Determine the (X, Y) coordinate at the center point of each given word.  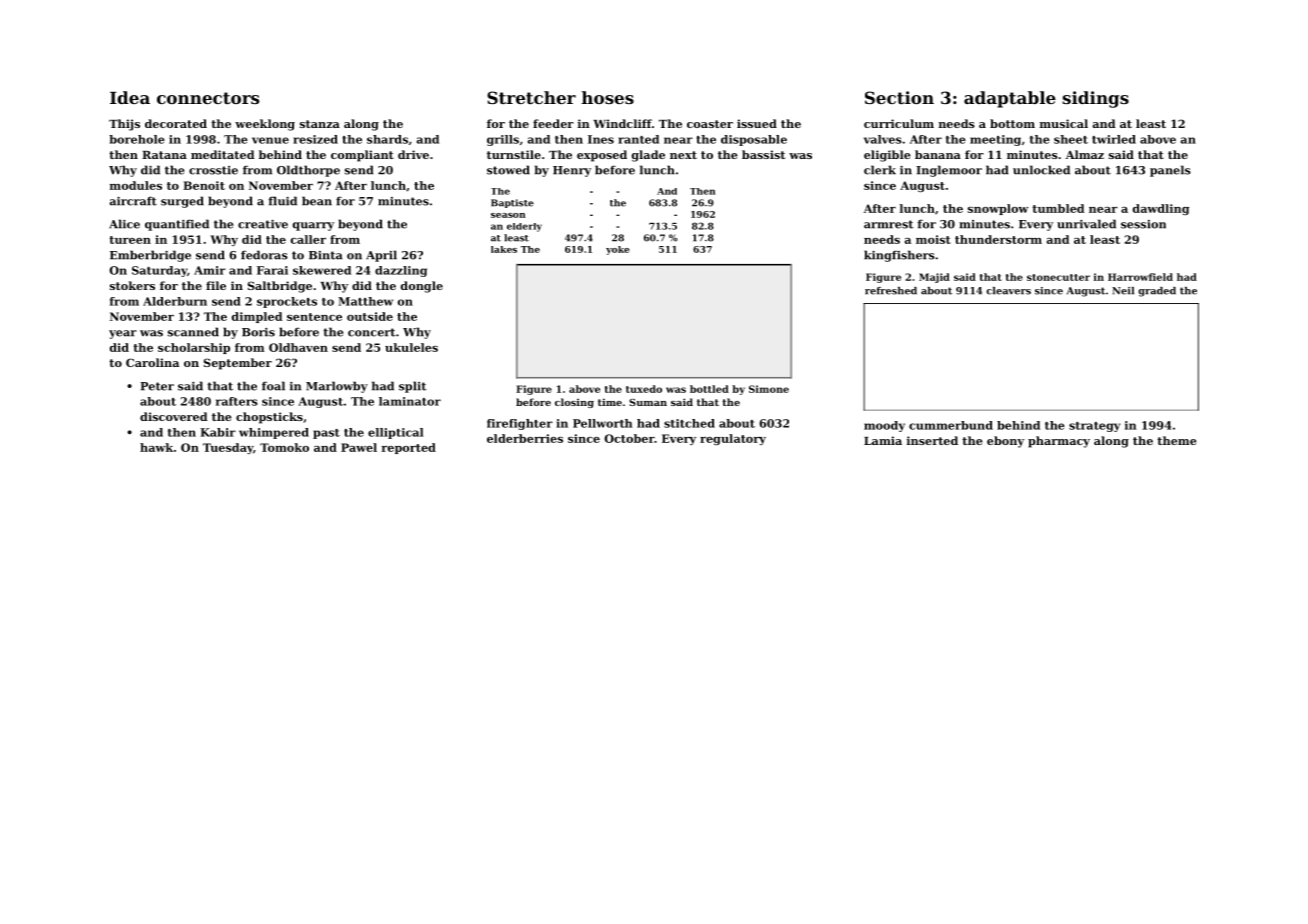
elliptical (396, 433)
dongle (422, 287)
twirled (1114, 139)
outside (370, 316)
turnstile (514, 154)
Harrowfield (1140, 277)
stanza (320, 124)
